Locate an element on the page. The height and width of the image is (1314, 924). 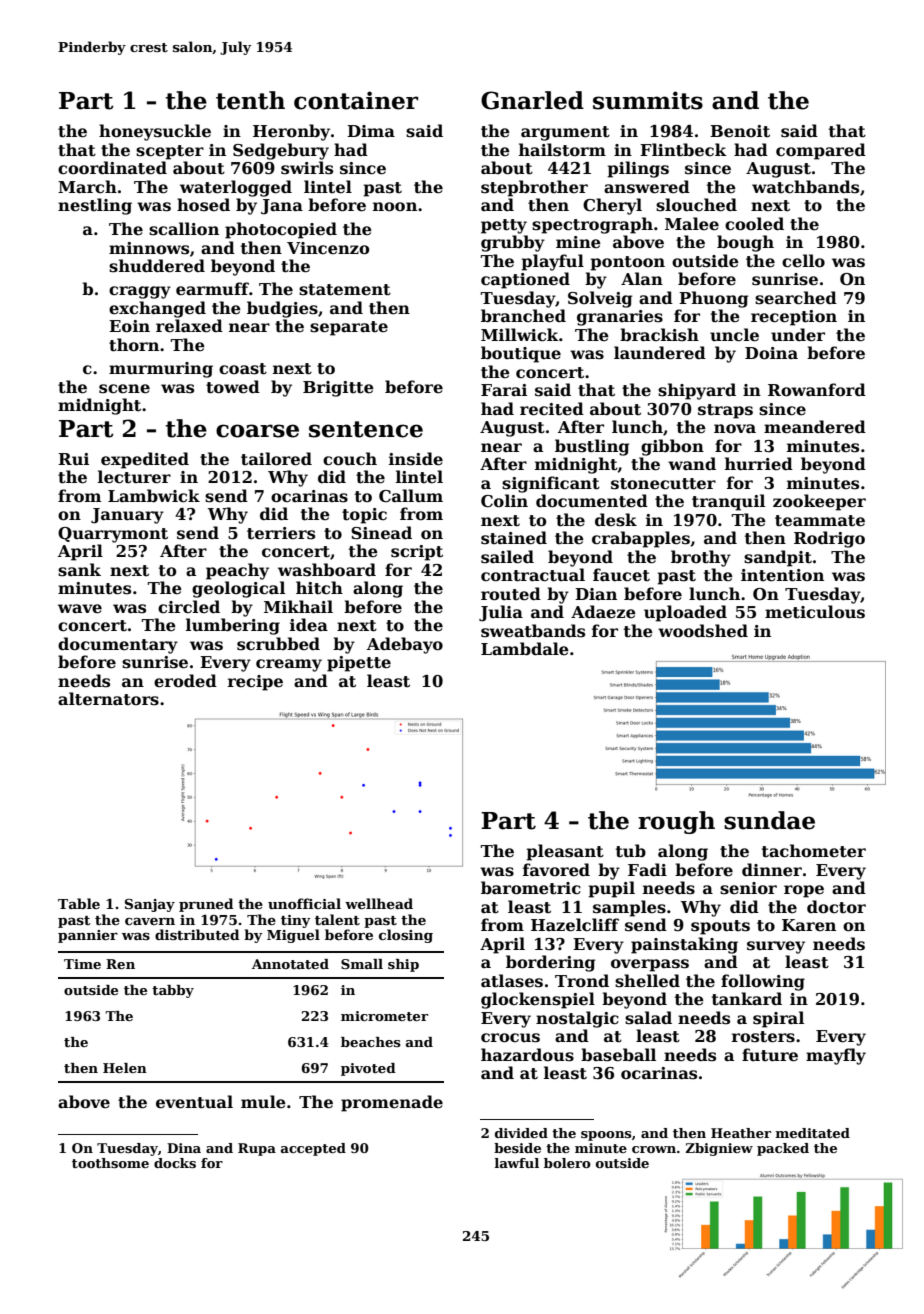
meandered is located at coordinates (815, 427).
